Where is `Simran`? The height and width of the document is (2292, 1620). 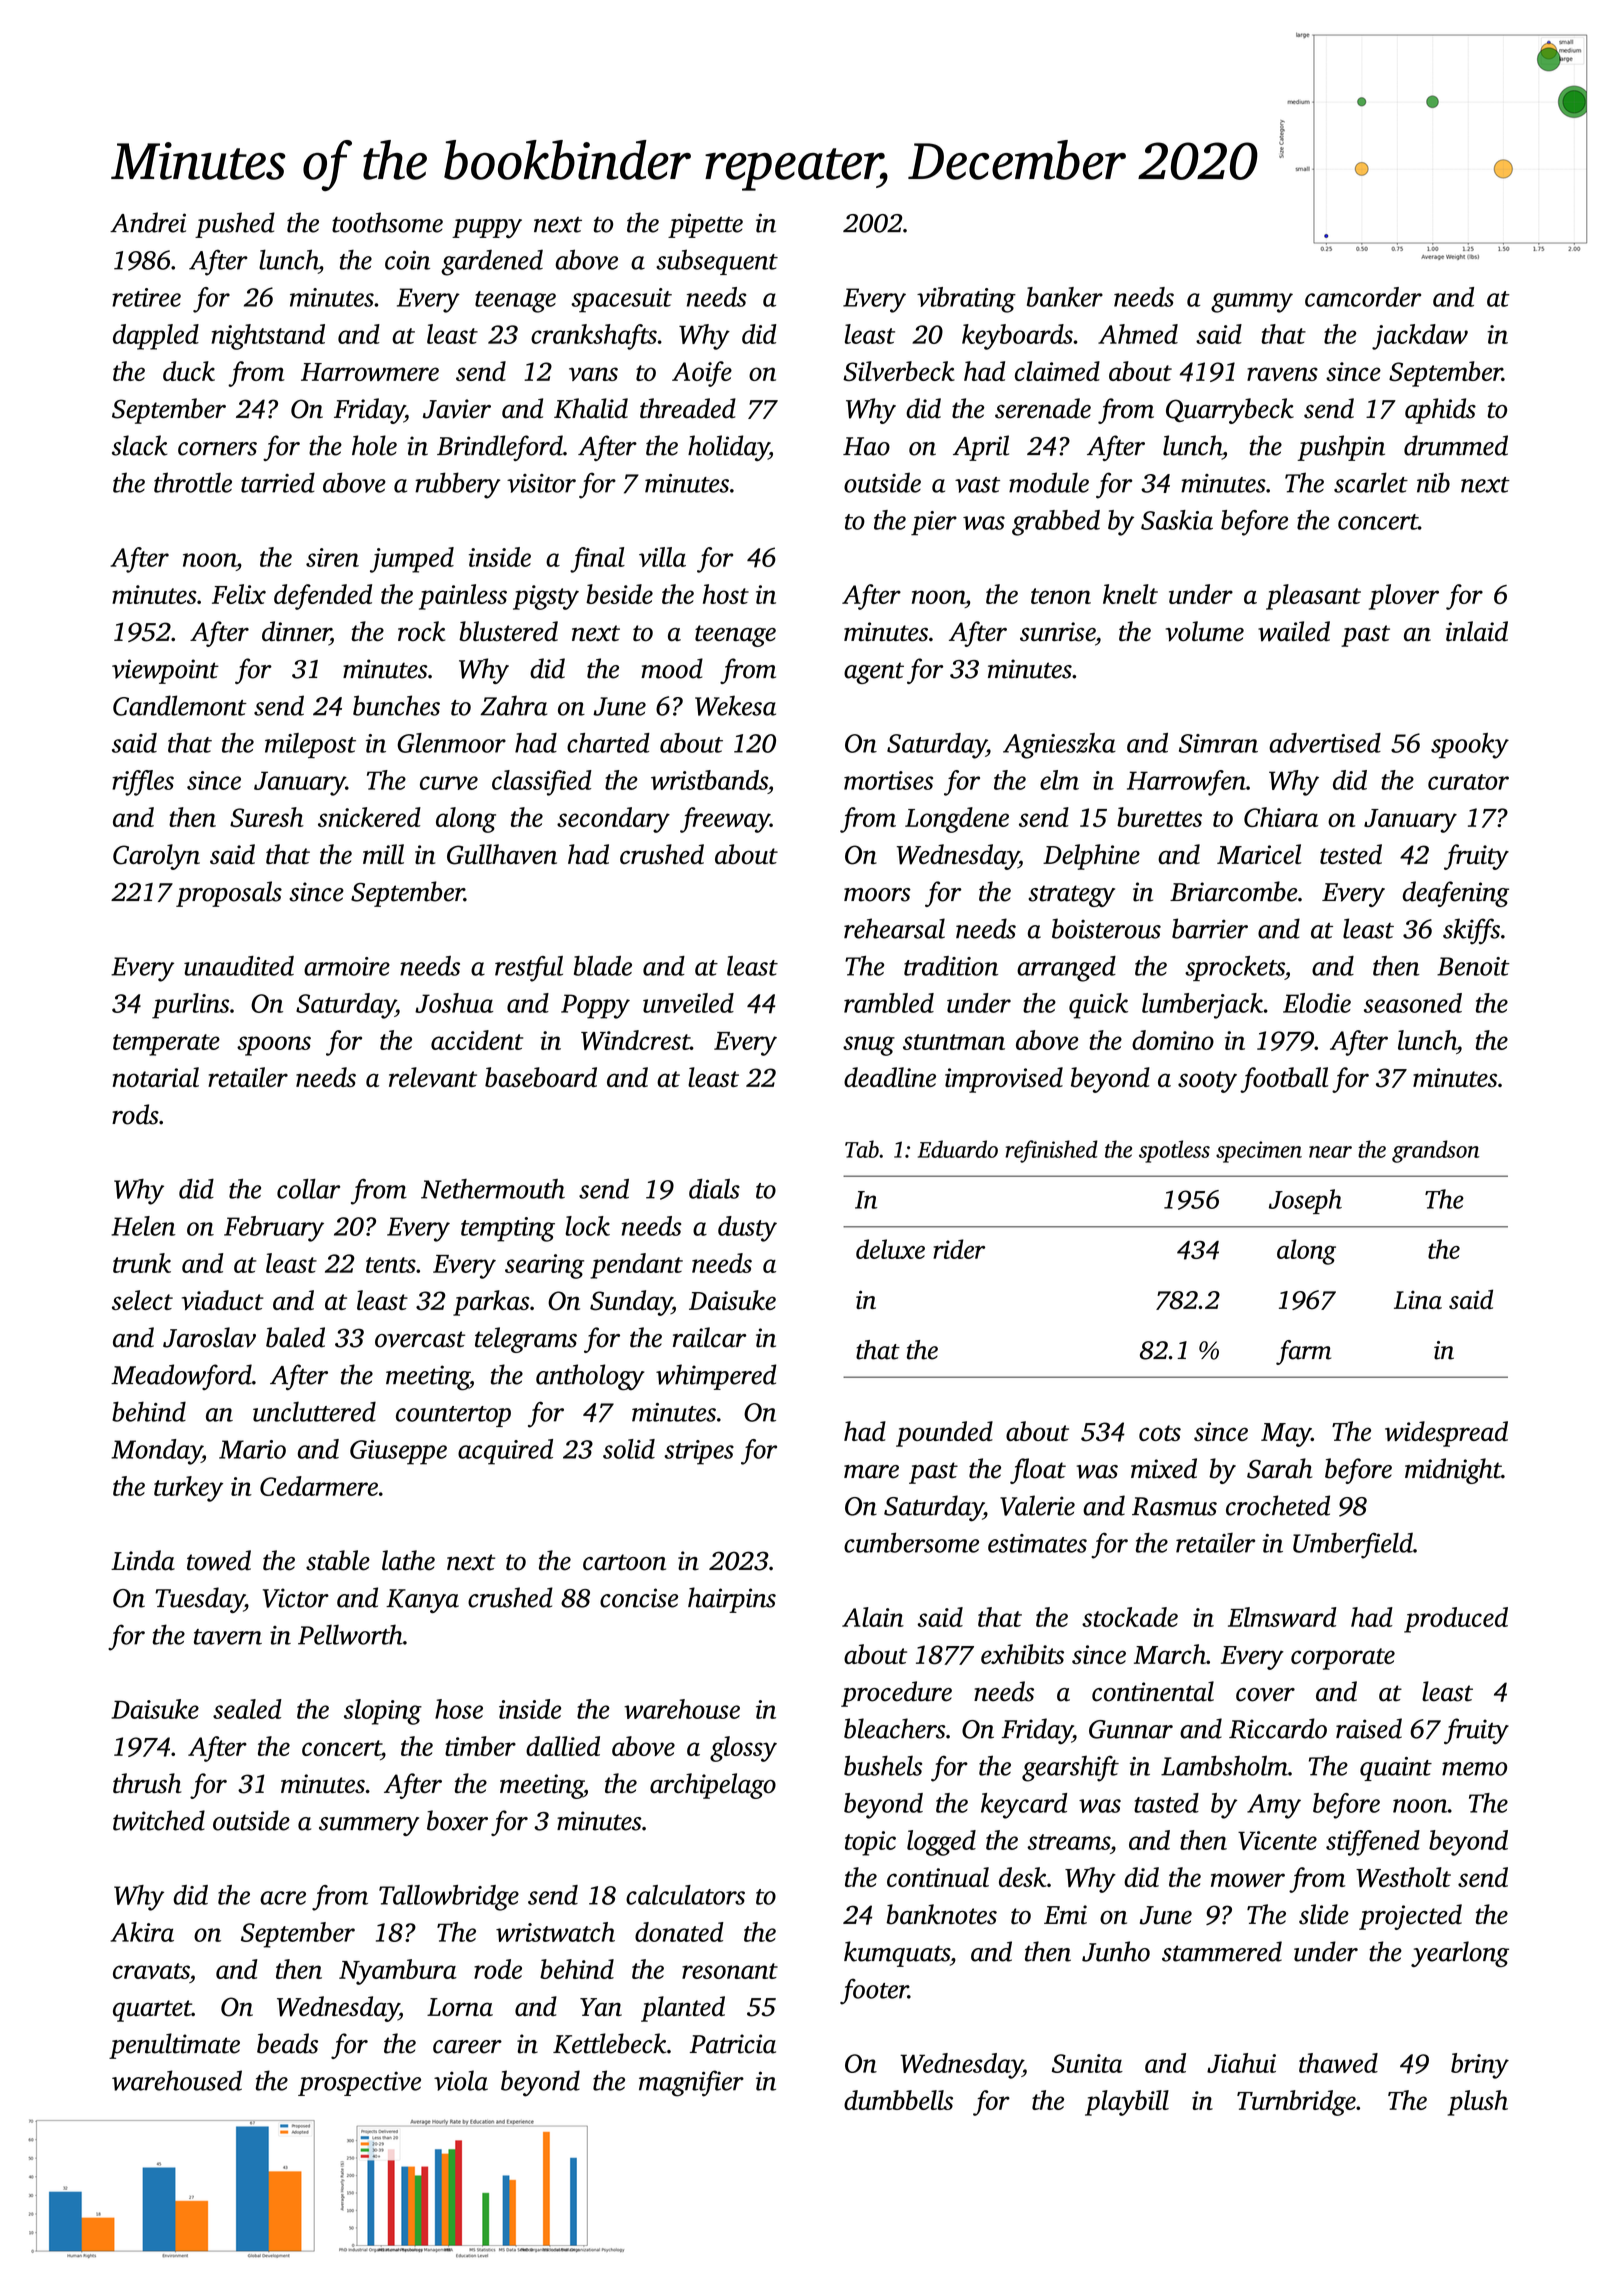 Simran is located at coordinates (1218, 743).
